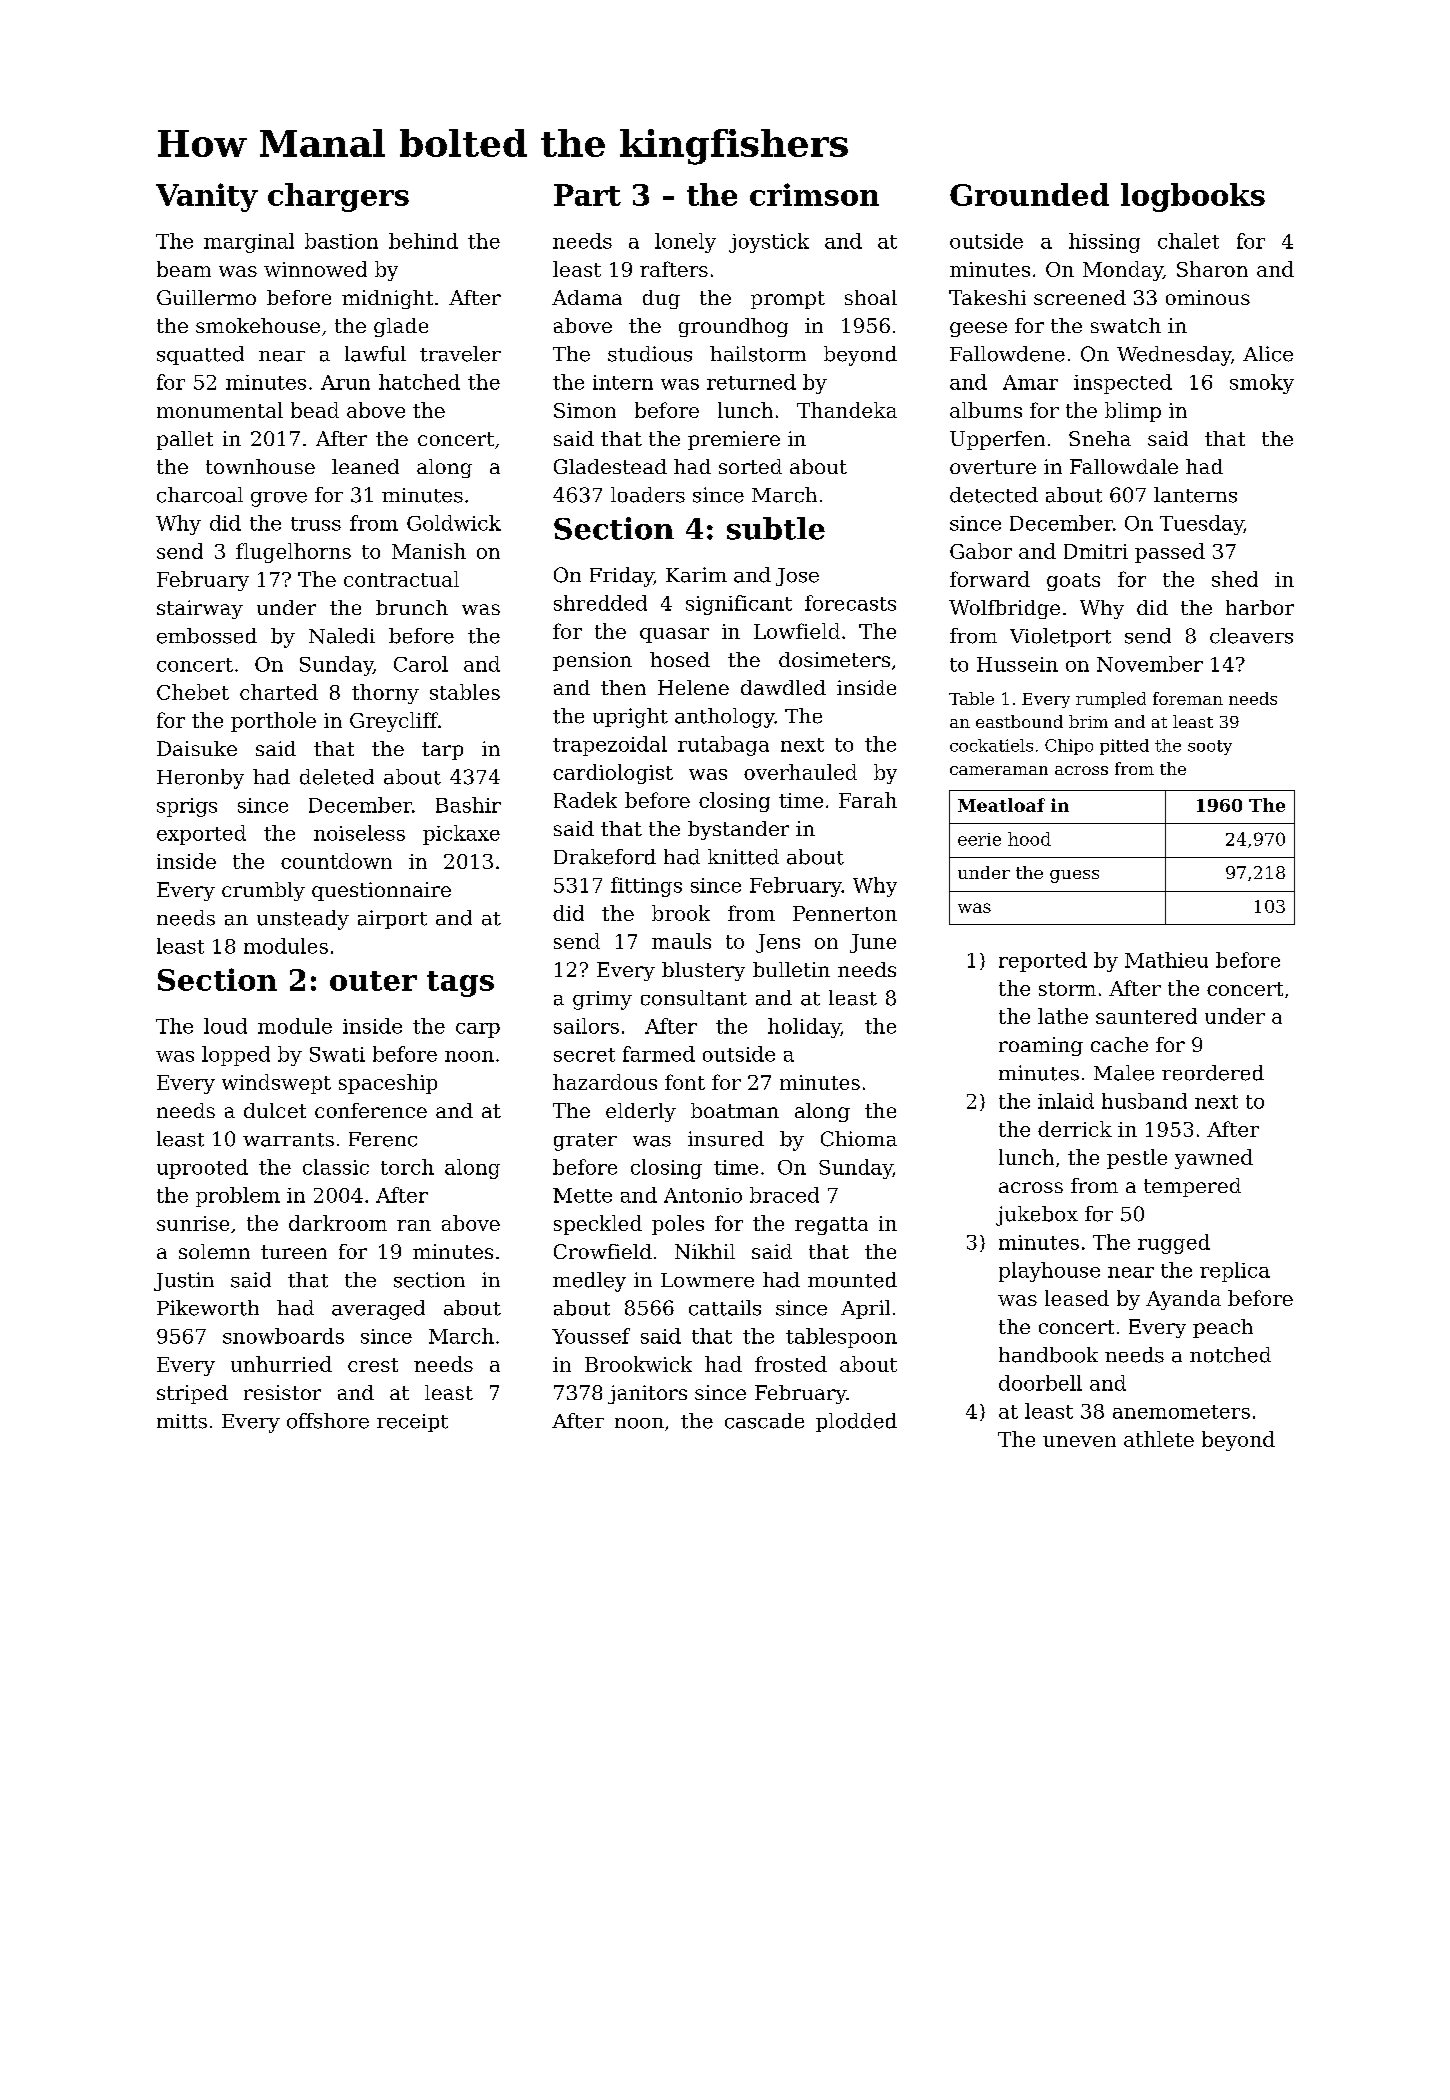 Image resolution: width=1450 pixels, height=2100 pixels. What do you see at coordinates (201, 835) in the screenshot?
I see `exported` at bounding box center [201, 835].
